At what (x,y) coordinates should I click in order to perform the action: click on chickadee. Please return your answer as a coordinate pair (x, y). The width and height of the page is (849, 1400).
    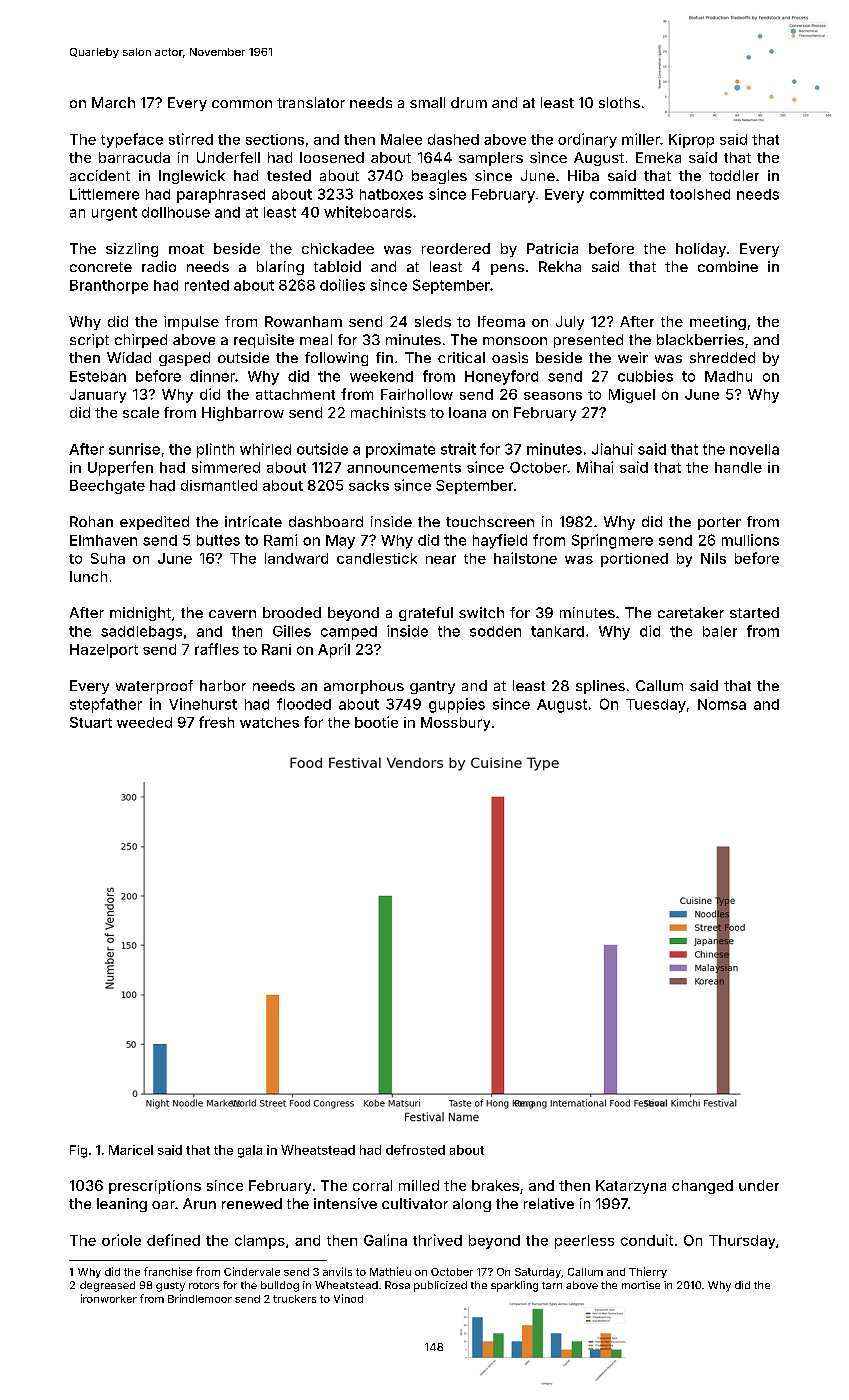
    Looking at the image, I should click on (338, 248).
